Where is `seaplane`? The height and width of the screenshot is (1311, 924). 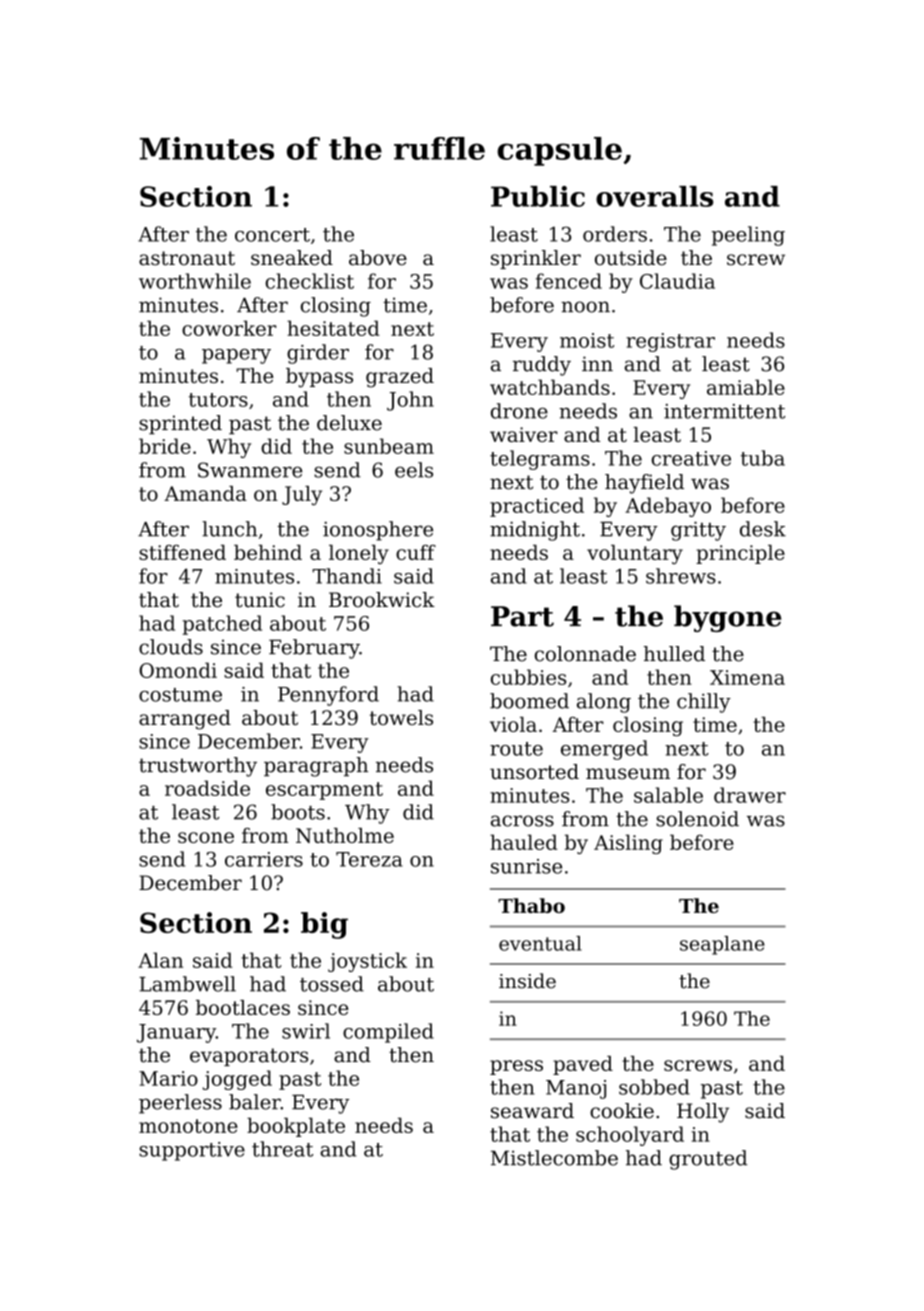
seaplane is located at coordinates (722, 945).
